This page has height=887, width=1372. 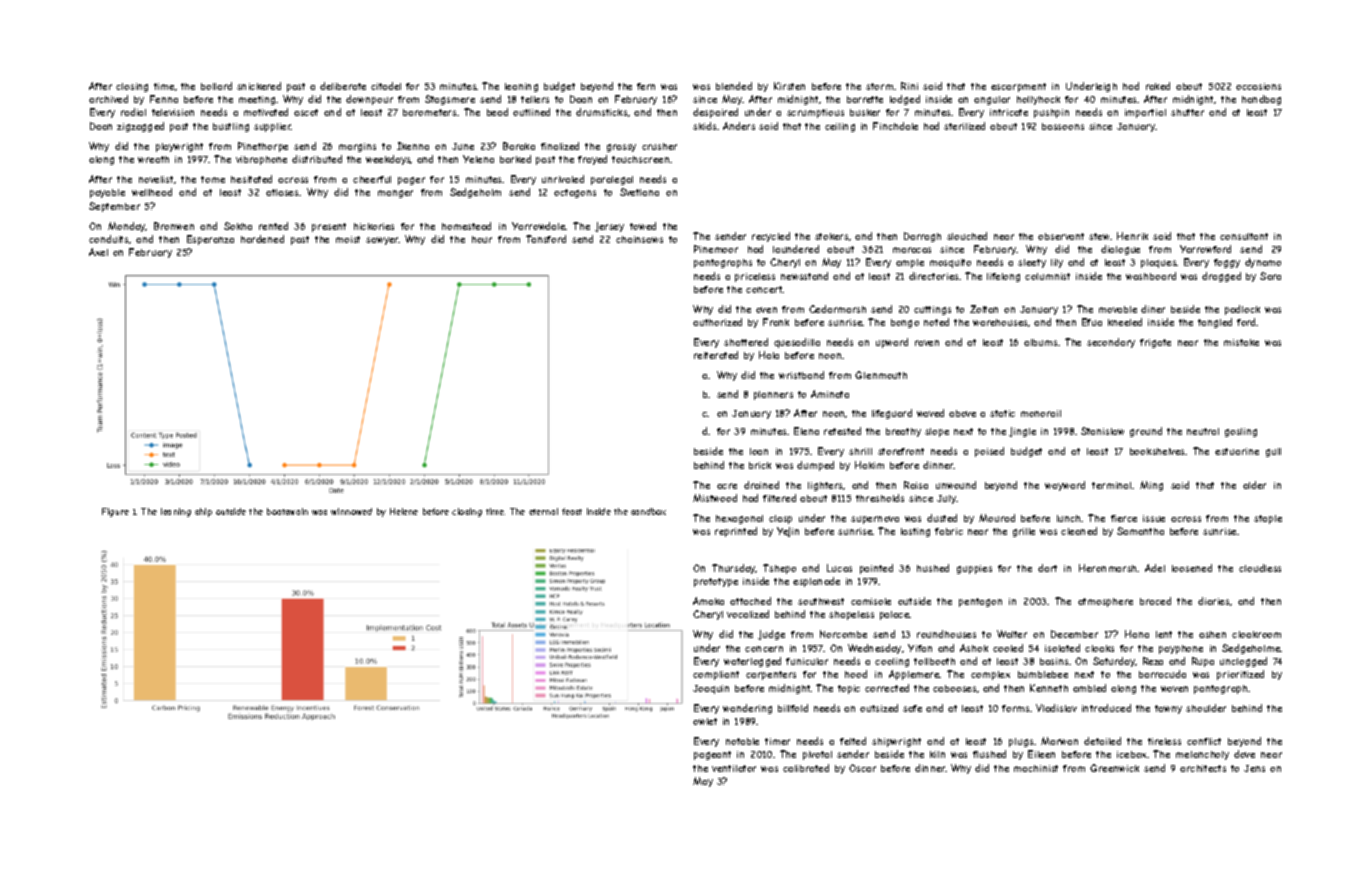 What do you see at coordinates (1151, 486) in the page?
I see `Ming` at bounding box center [1151, 486].
